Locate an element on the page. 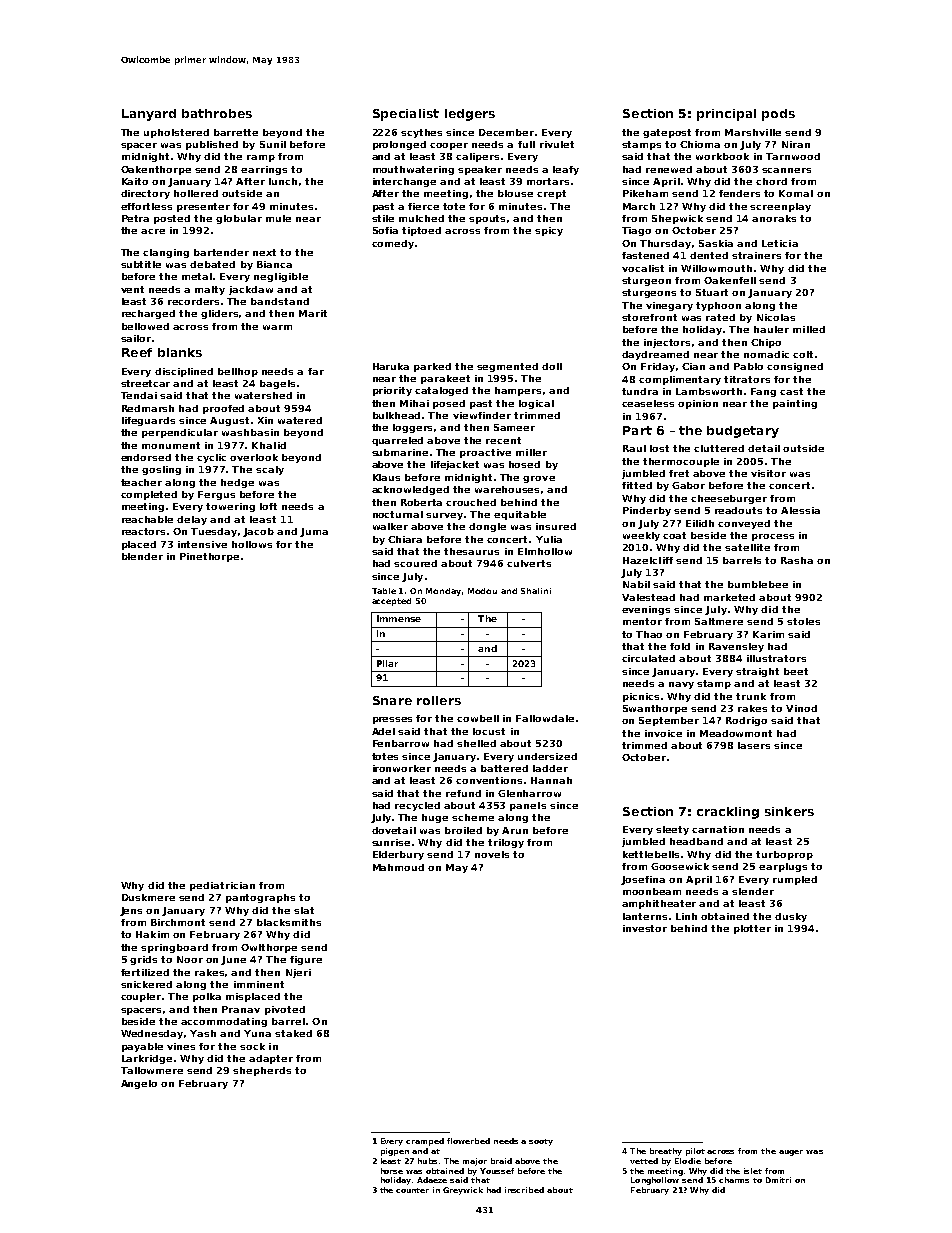 The height and width of the page is (1233, 952). adapter is located at coordinates (271, 1059).
